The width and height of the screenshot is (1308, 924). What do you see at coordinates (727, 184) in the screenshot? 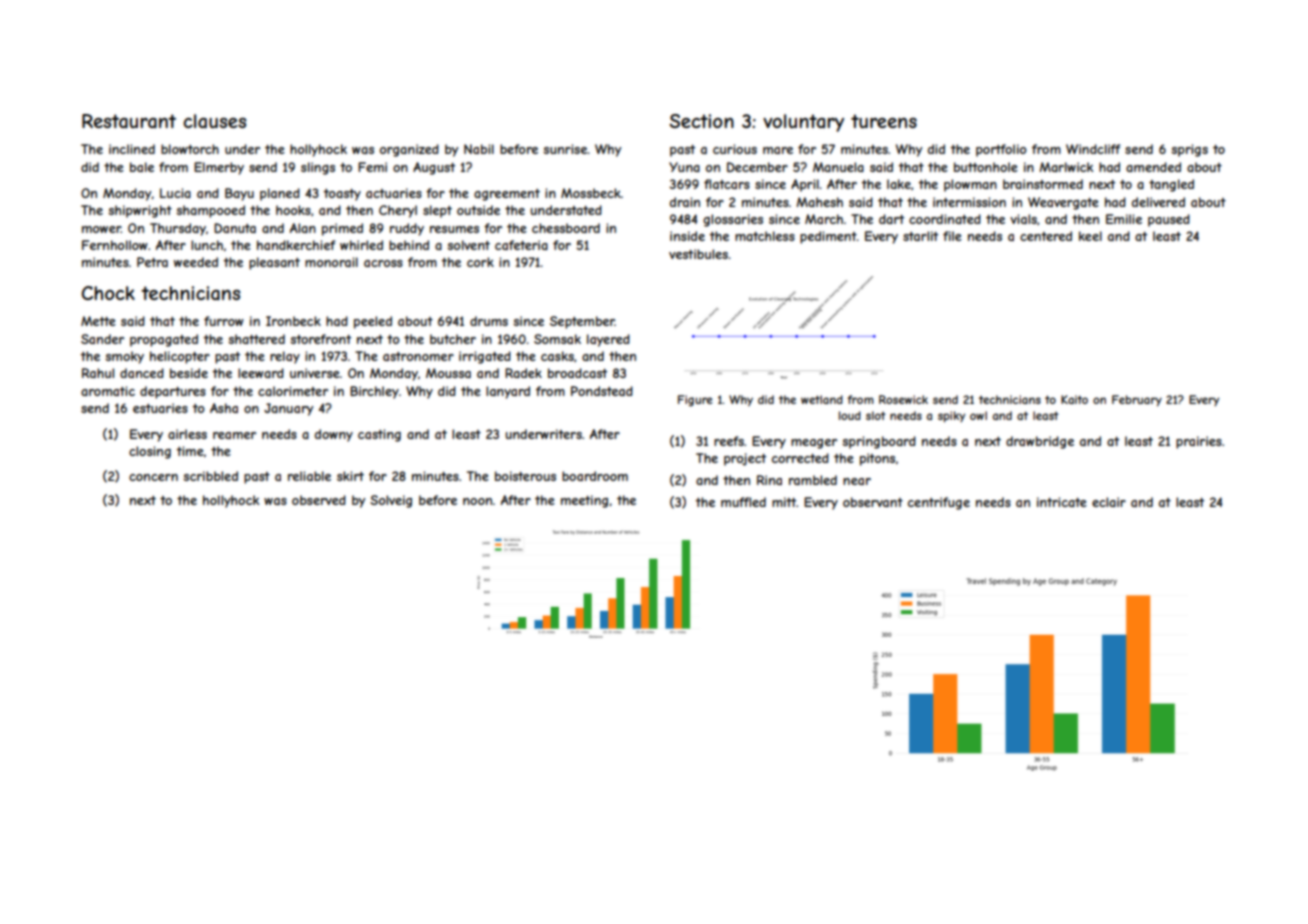
I see `flatcars` at bounding box center [727, 184].
